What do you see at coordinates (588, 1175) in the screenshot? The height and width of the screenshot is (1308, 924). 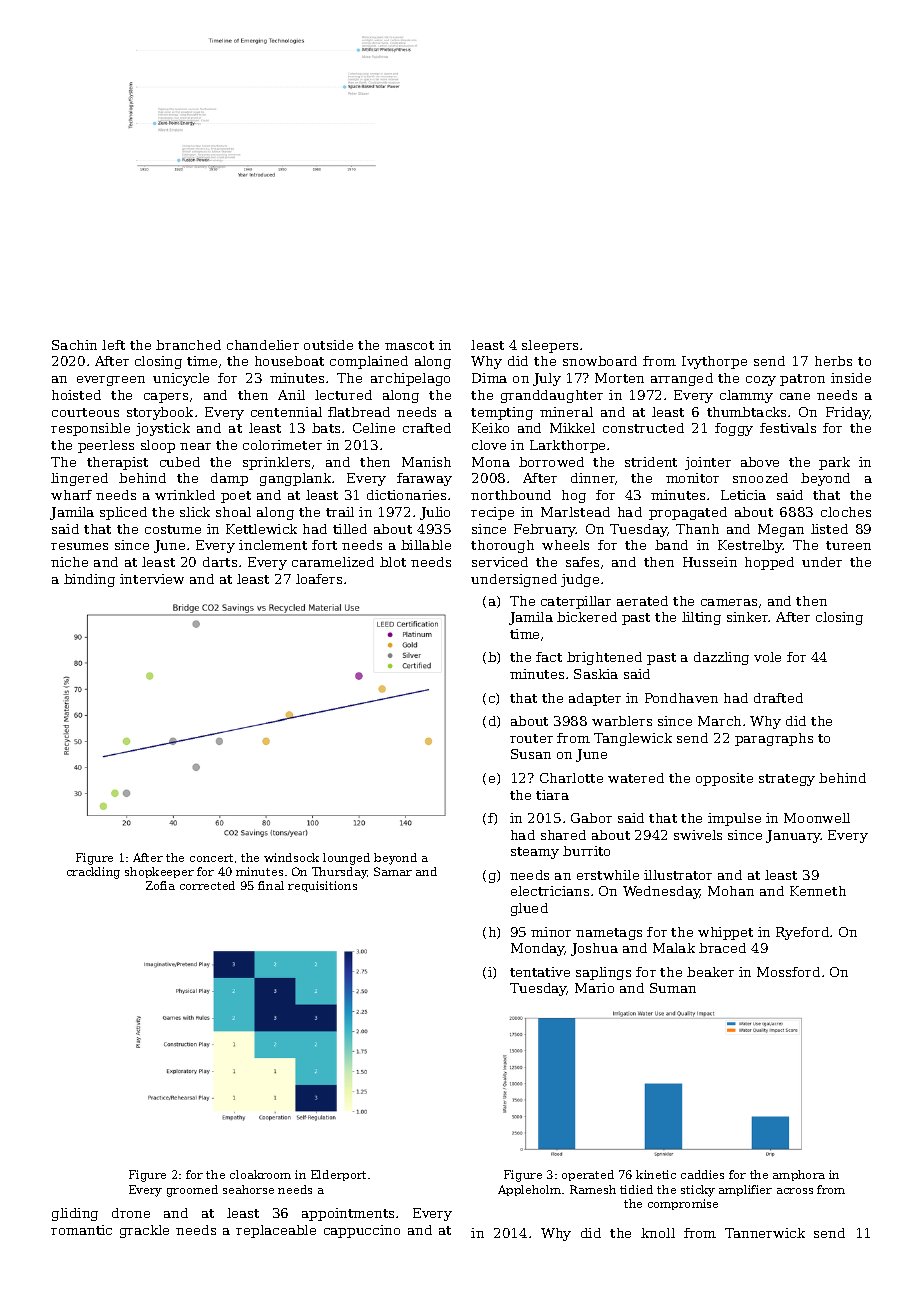 I see `operated` at bounding box center [588, 1175].
